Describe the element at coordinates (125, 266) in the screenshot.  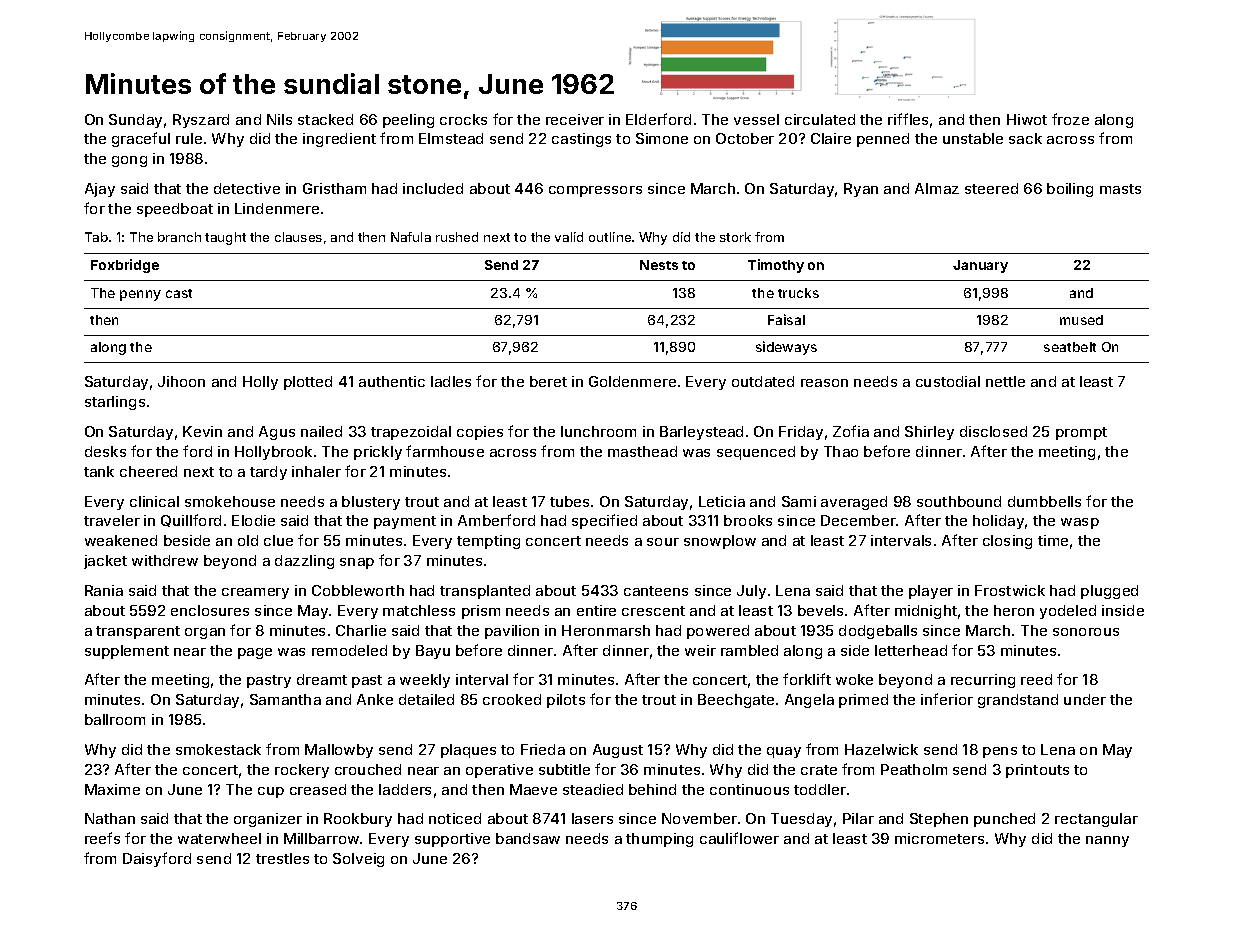
I see `Foxbridge` at that location.
